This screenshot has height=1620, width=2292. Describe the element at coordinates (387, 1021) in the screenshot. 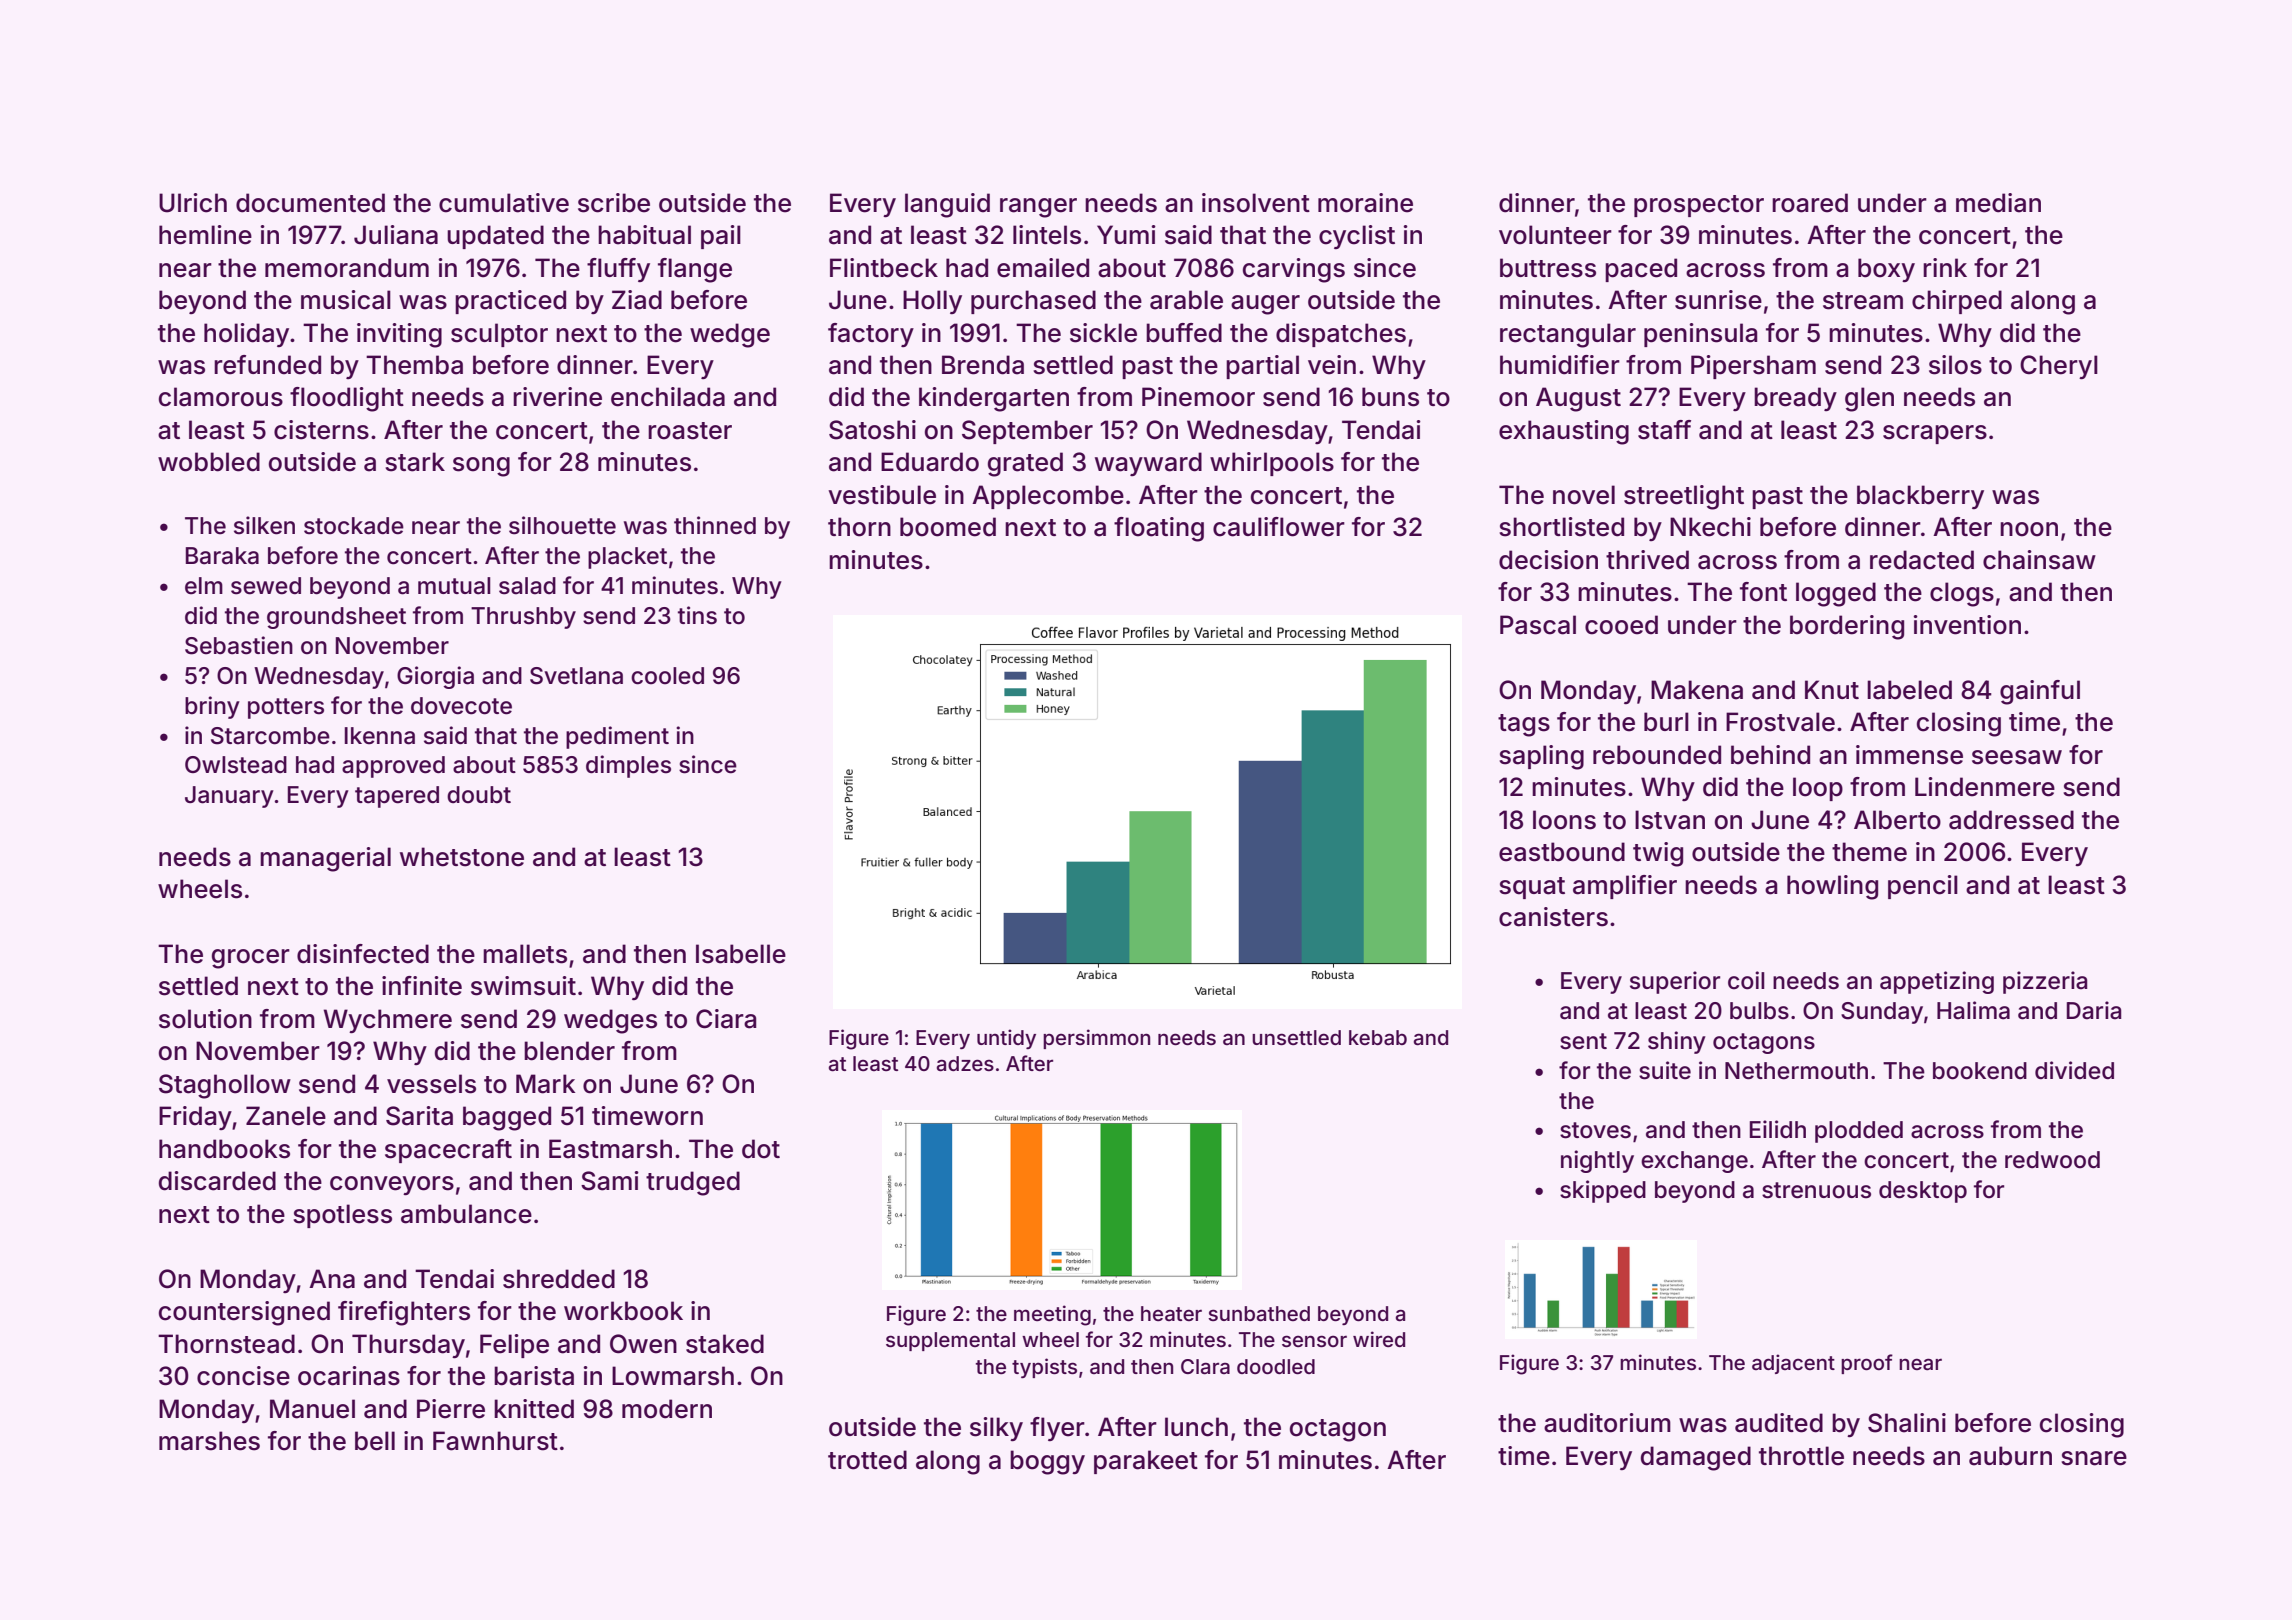

I see `Wychmere` at that location.
